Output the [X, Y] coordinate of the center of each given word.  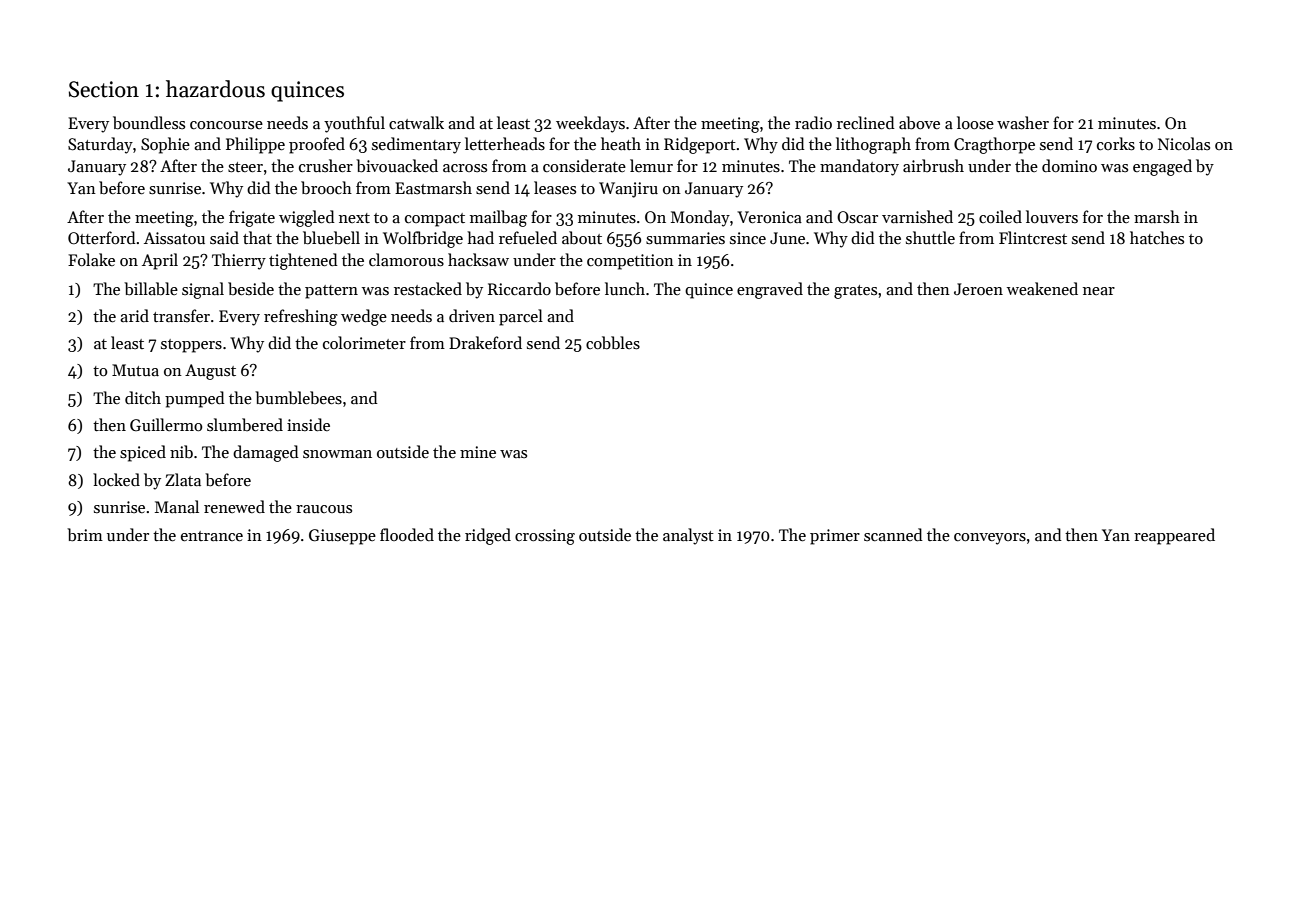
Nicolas [1184, 143]
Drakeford [485, 342]
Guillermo [166, 424]
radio [813, 122]
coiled [1000, 216]
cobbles [613, 343]
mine [478, 452]
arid [134, 315]
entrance [212, 536]
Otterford [102, 238]
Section [104, 89]
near [1099, 291]
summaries [685, 238]
